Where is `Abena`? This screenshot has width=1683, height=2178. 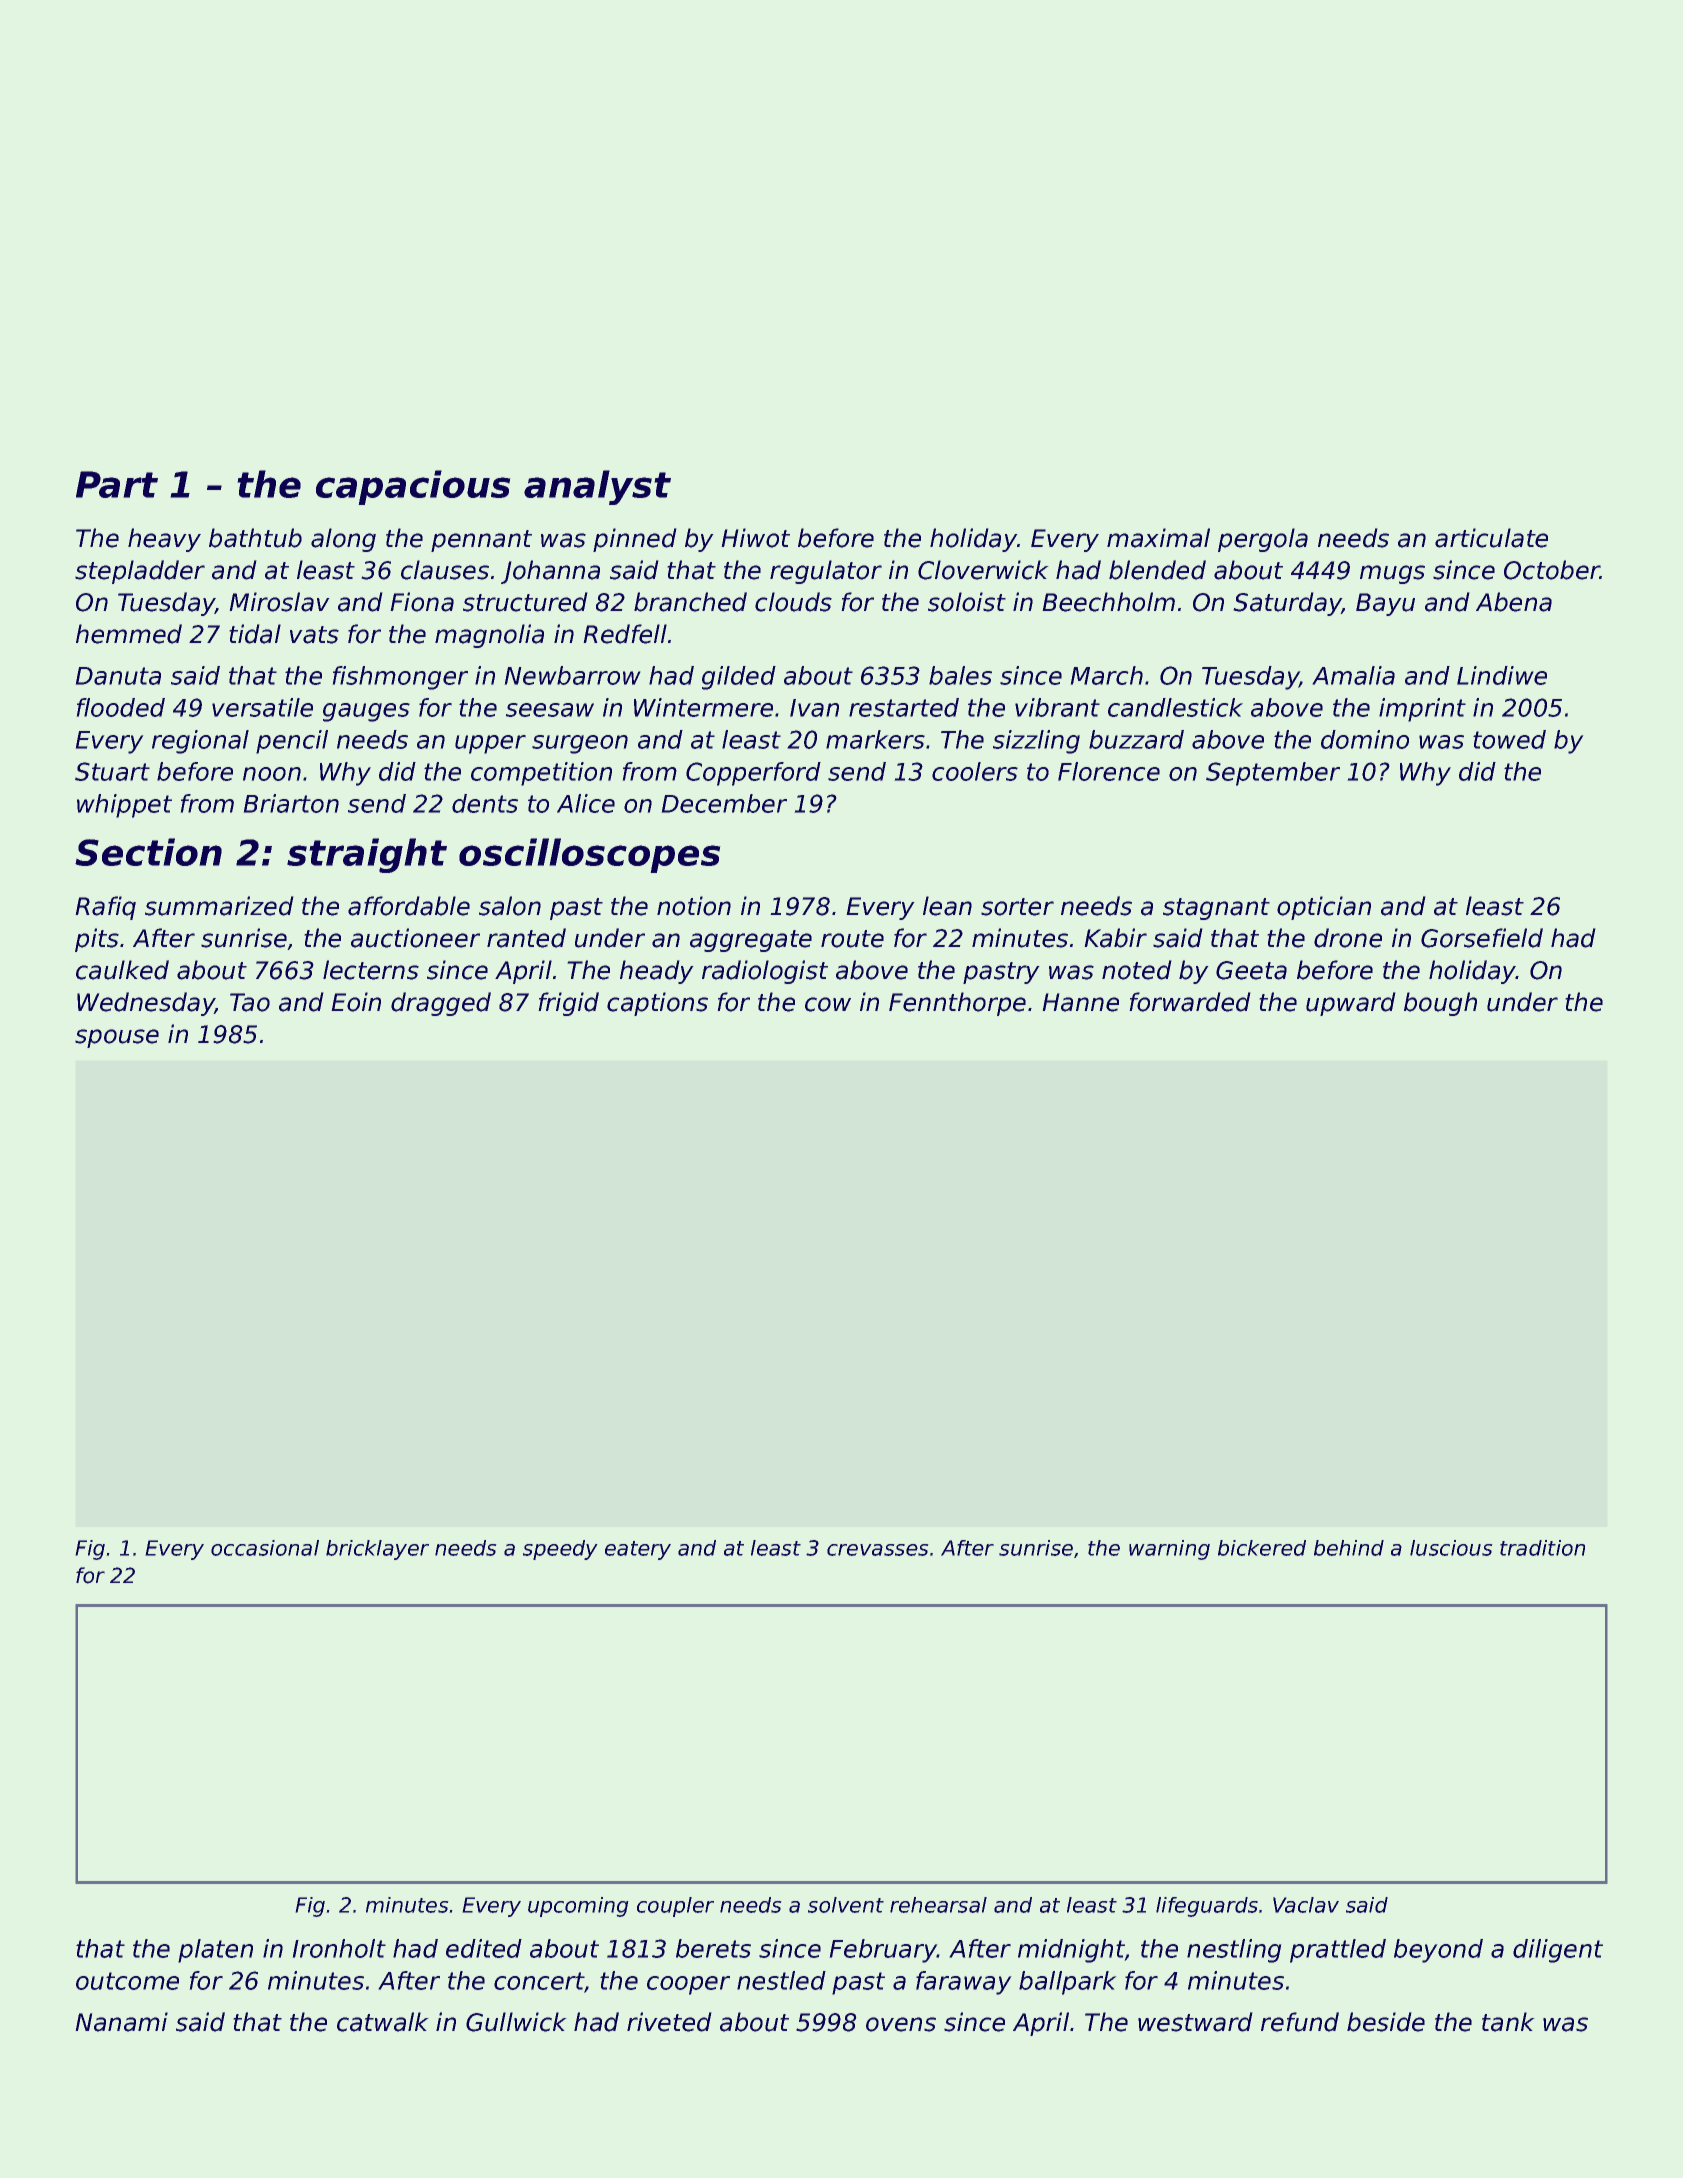
Abena is located at coordinates (1514, 602).
